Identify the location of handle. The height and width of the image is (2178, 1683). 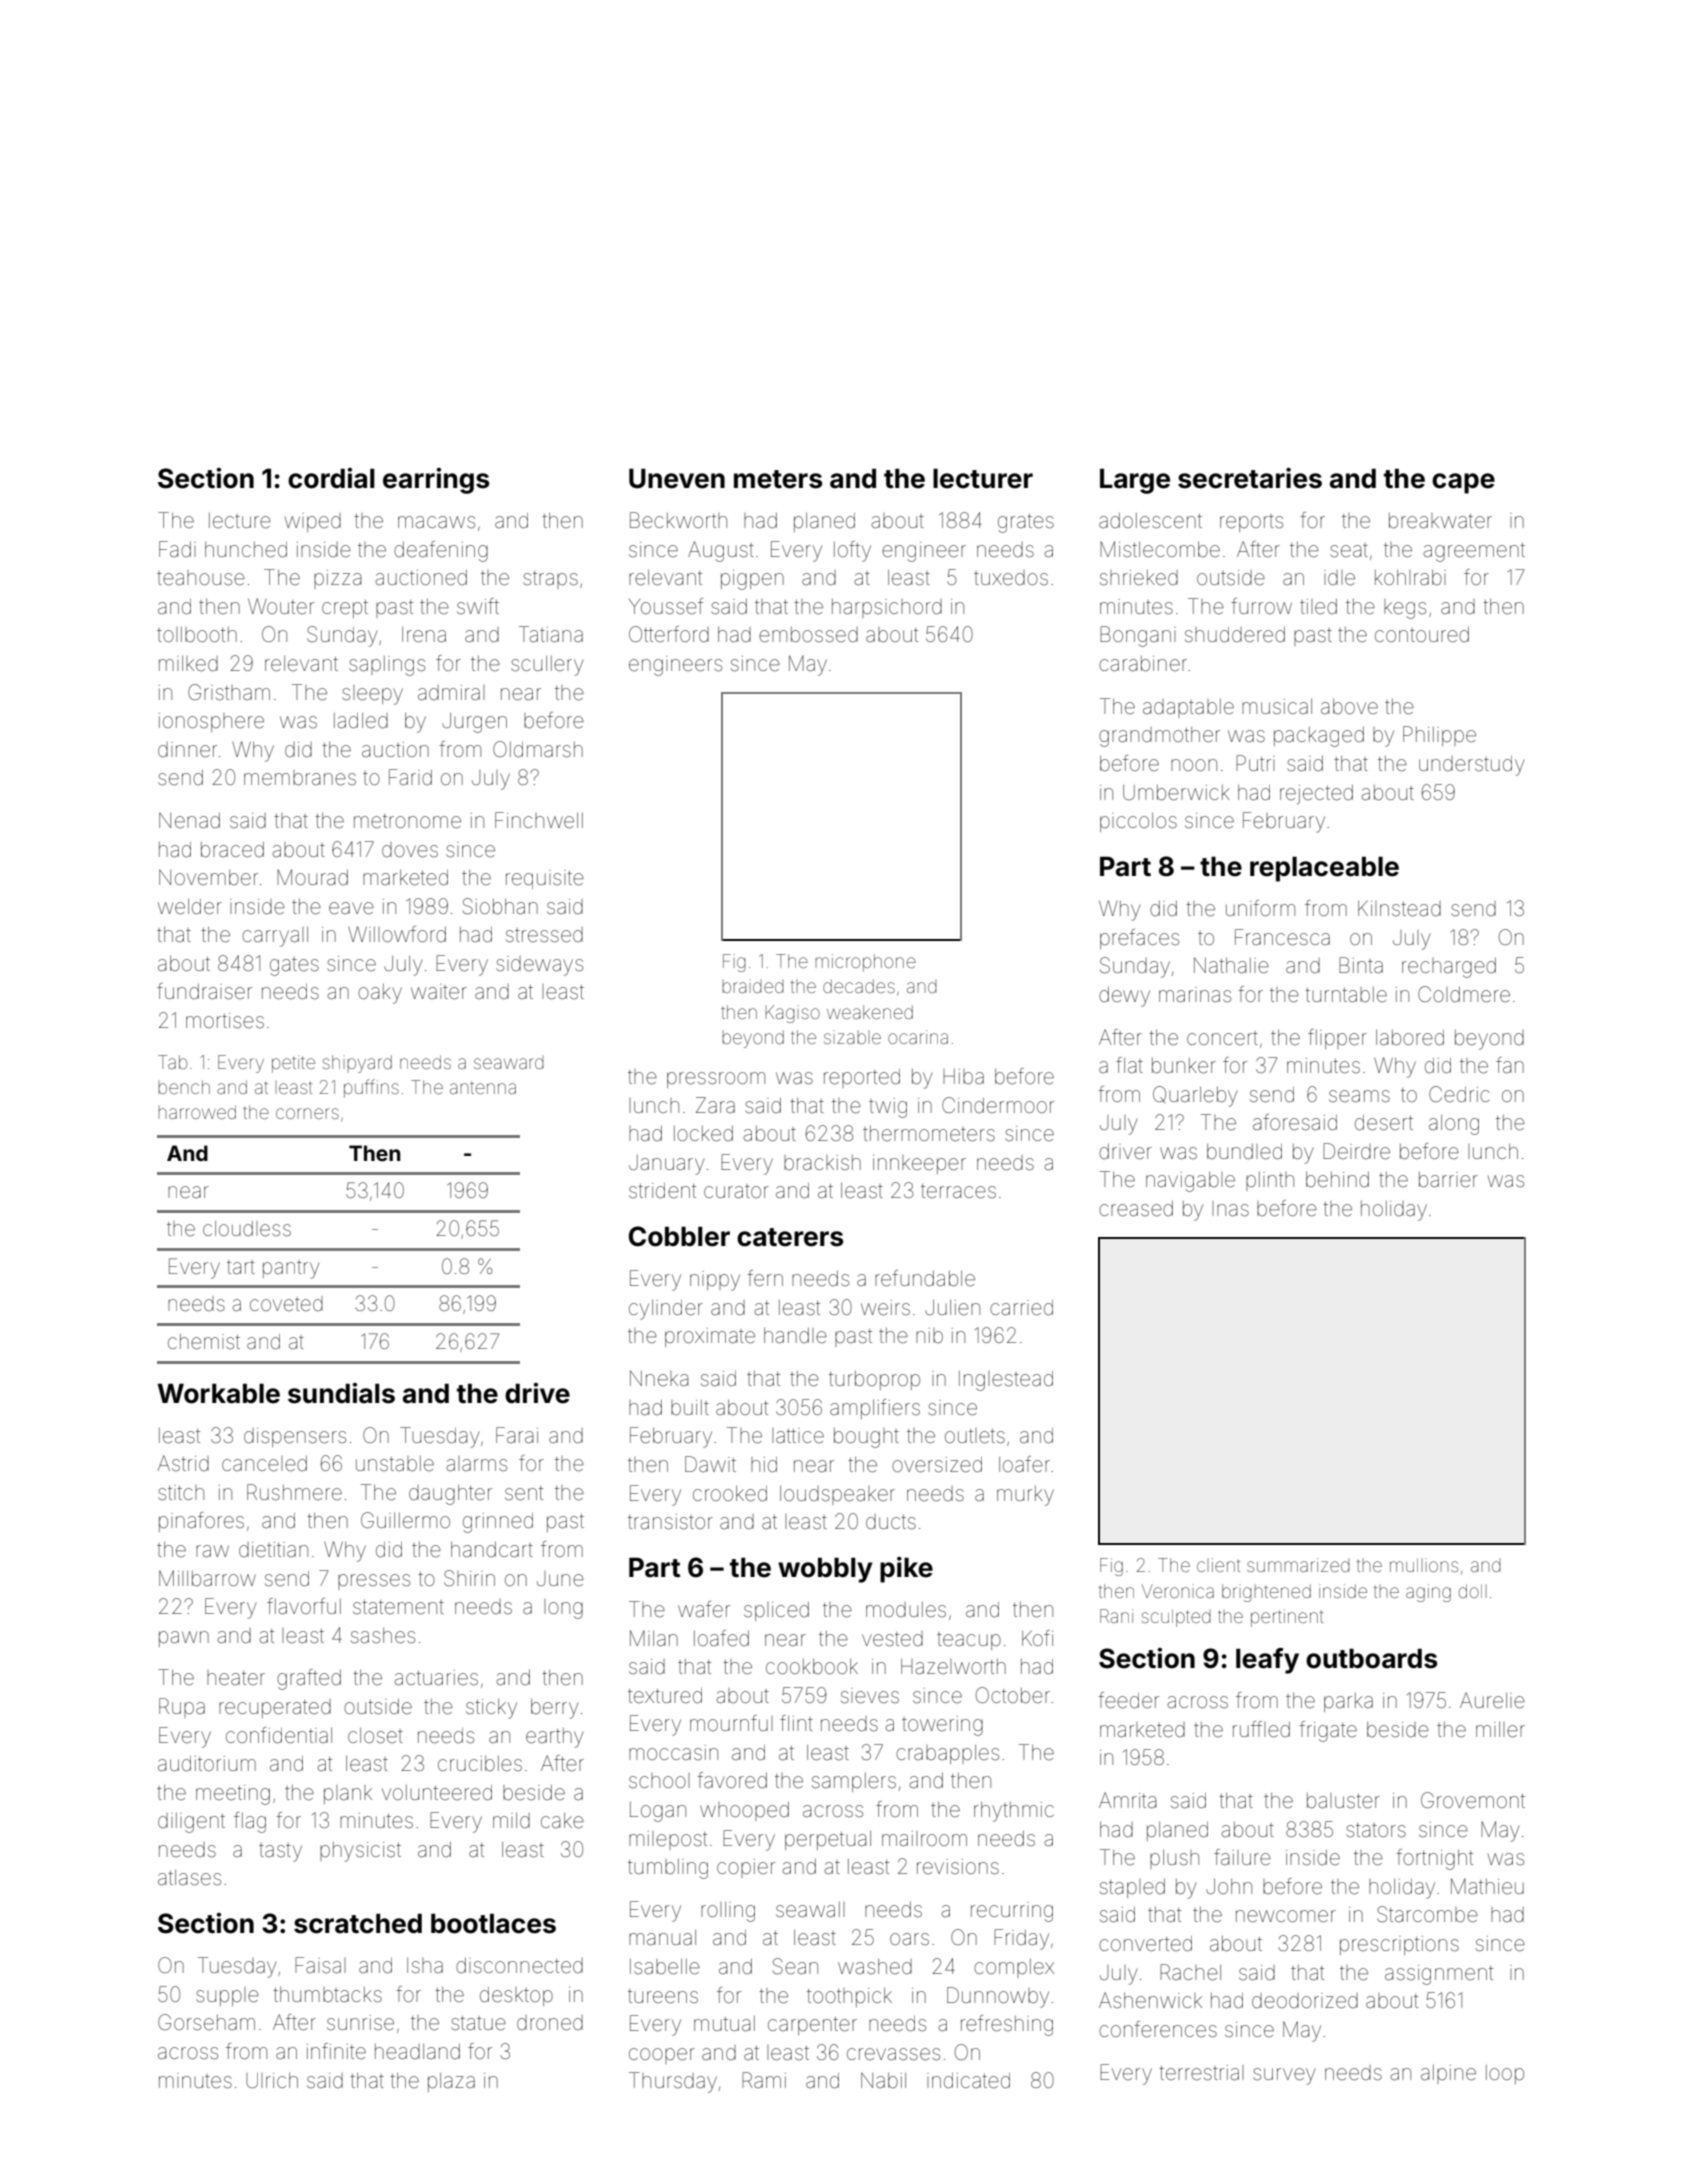
(795, 1336).
